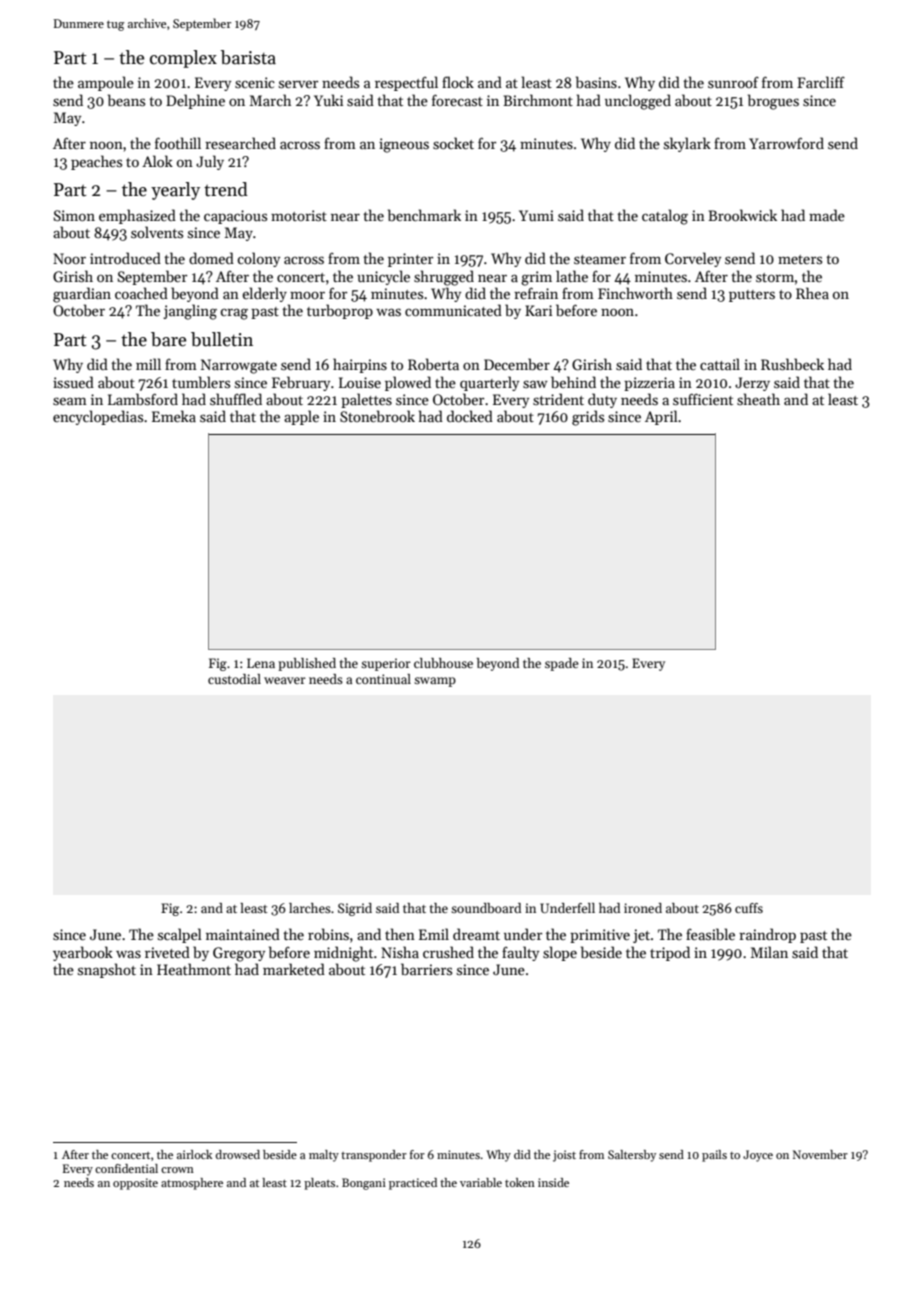  Describe the element at coordinates (643, 908) in the screenshot. I see `ironed` at that location.
